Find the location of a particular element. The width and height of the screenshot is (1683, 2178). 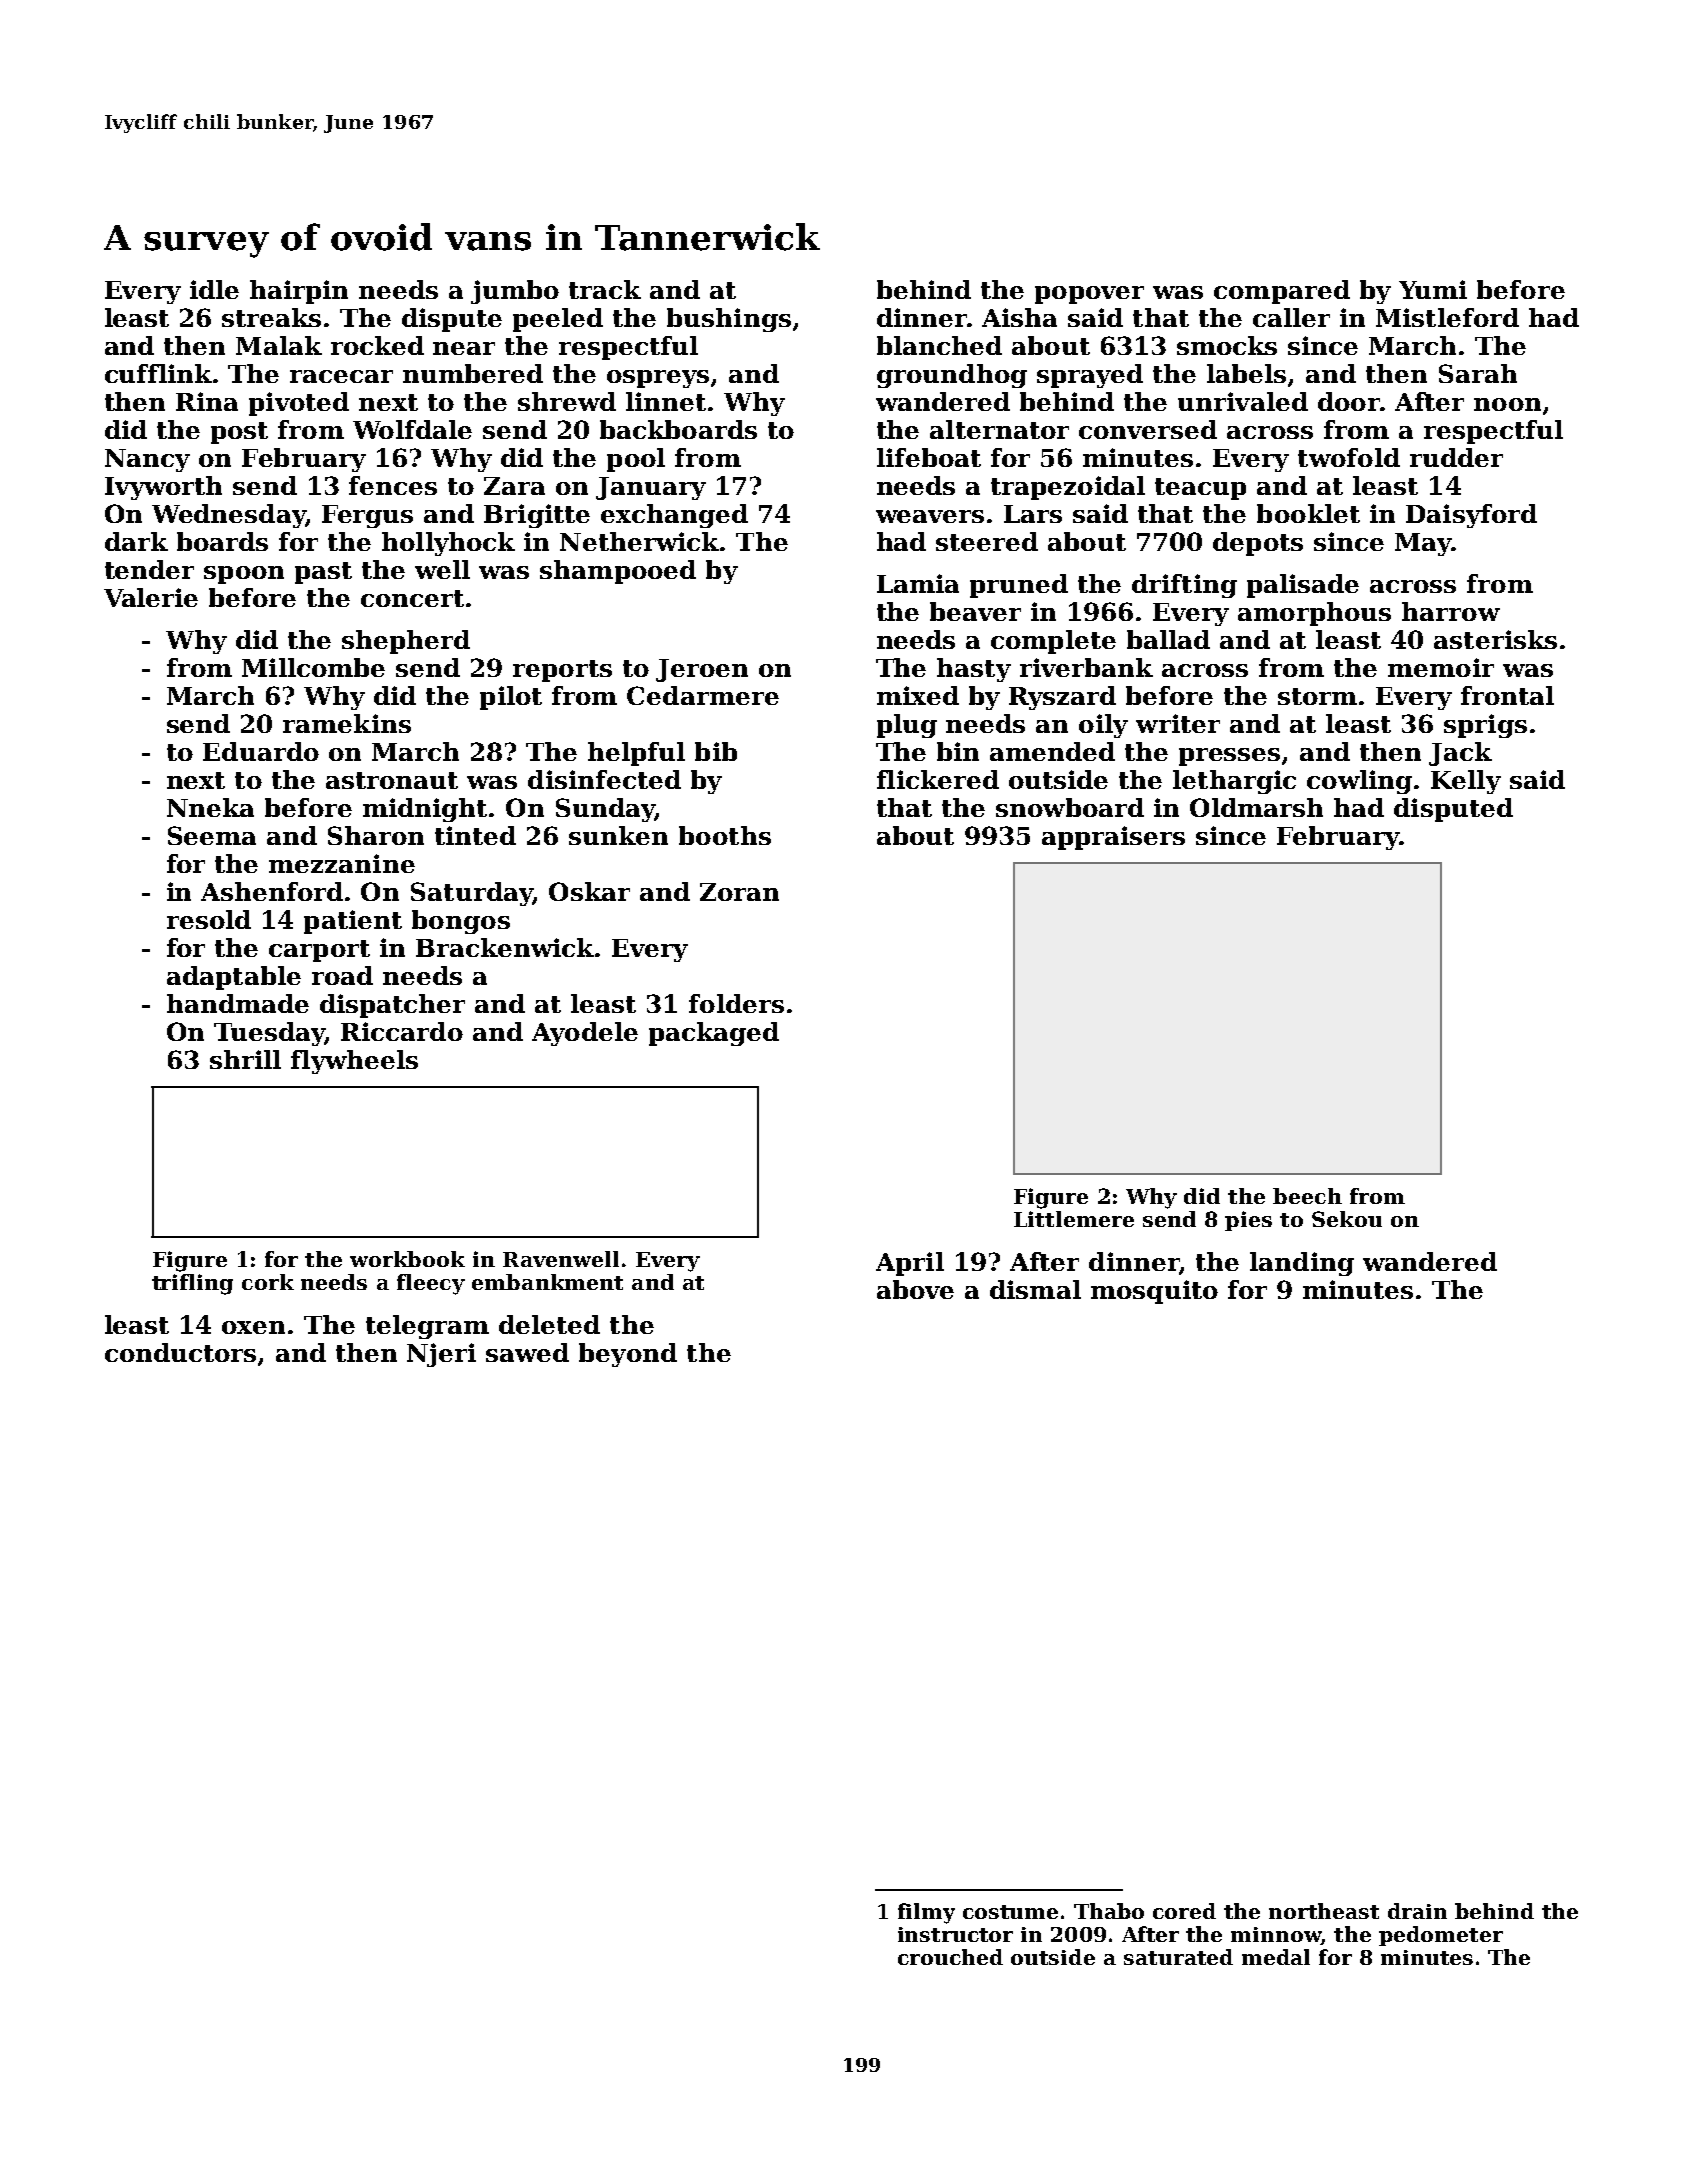

landing is located at coordinates (1302, 1264).
